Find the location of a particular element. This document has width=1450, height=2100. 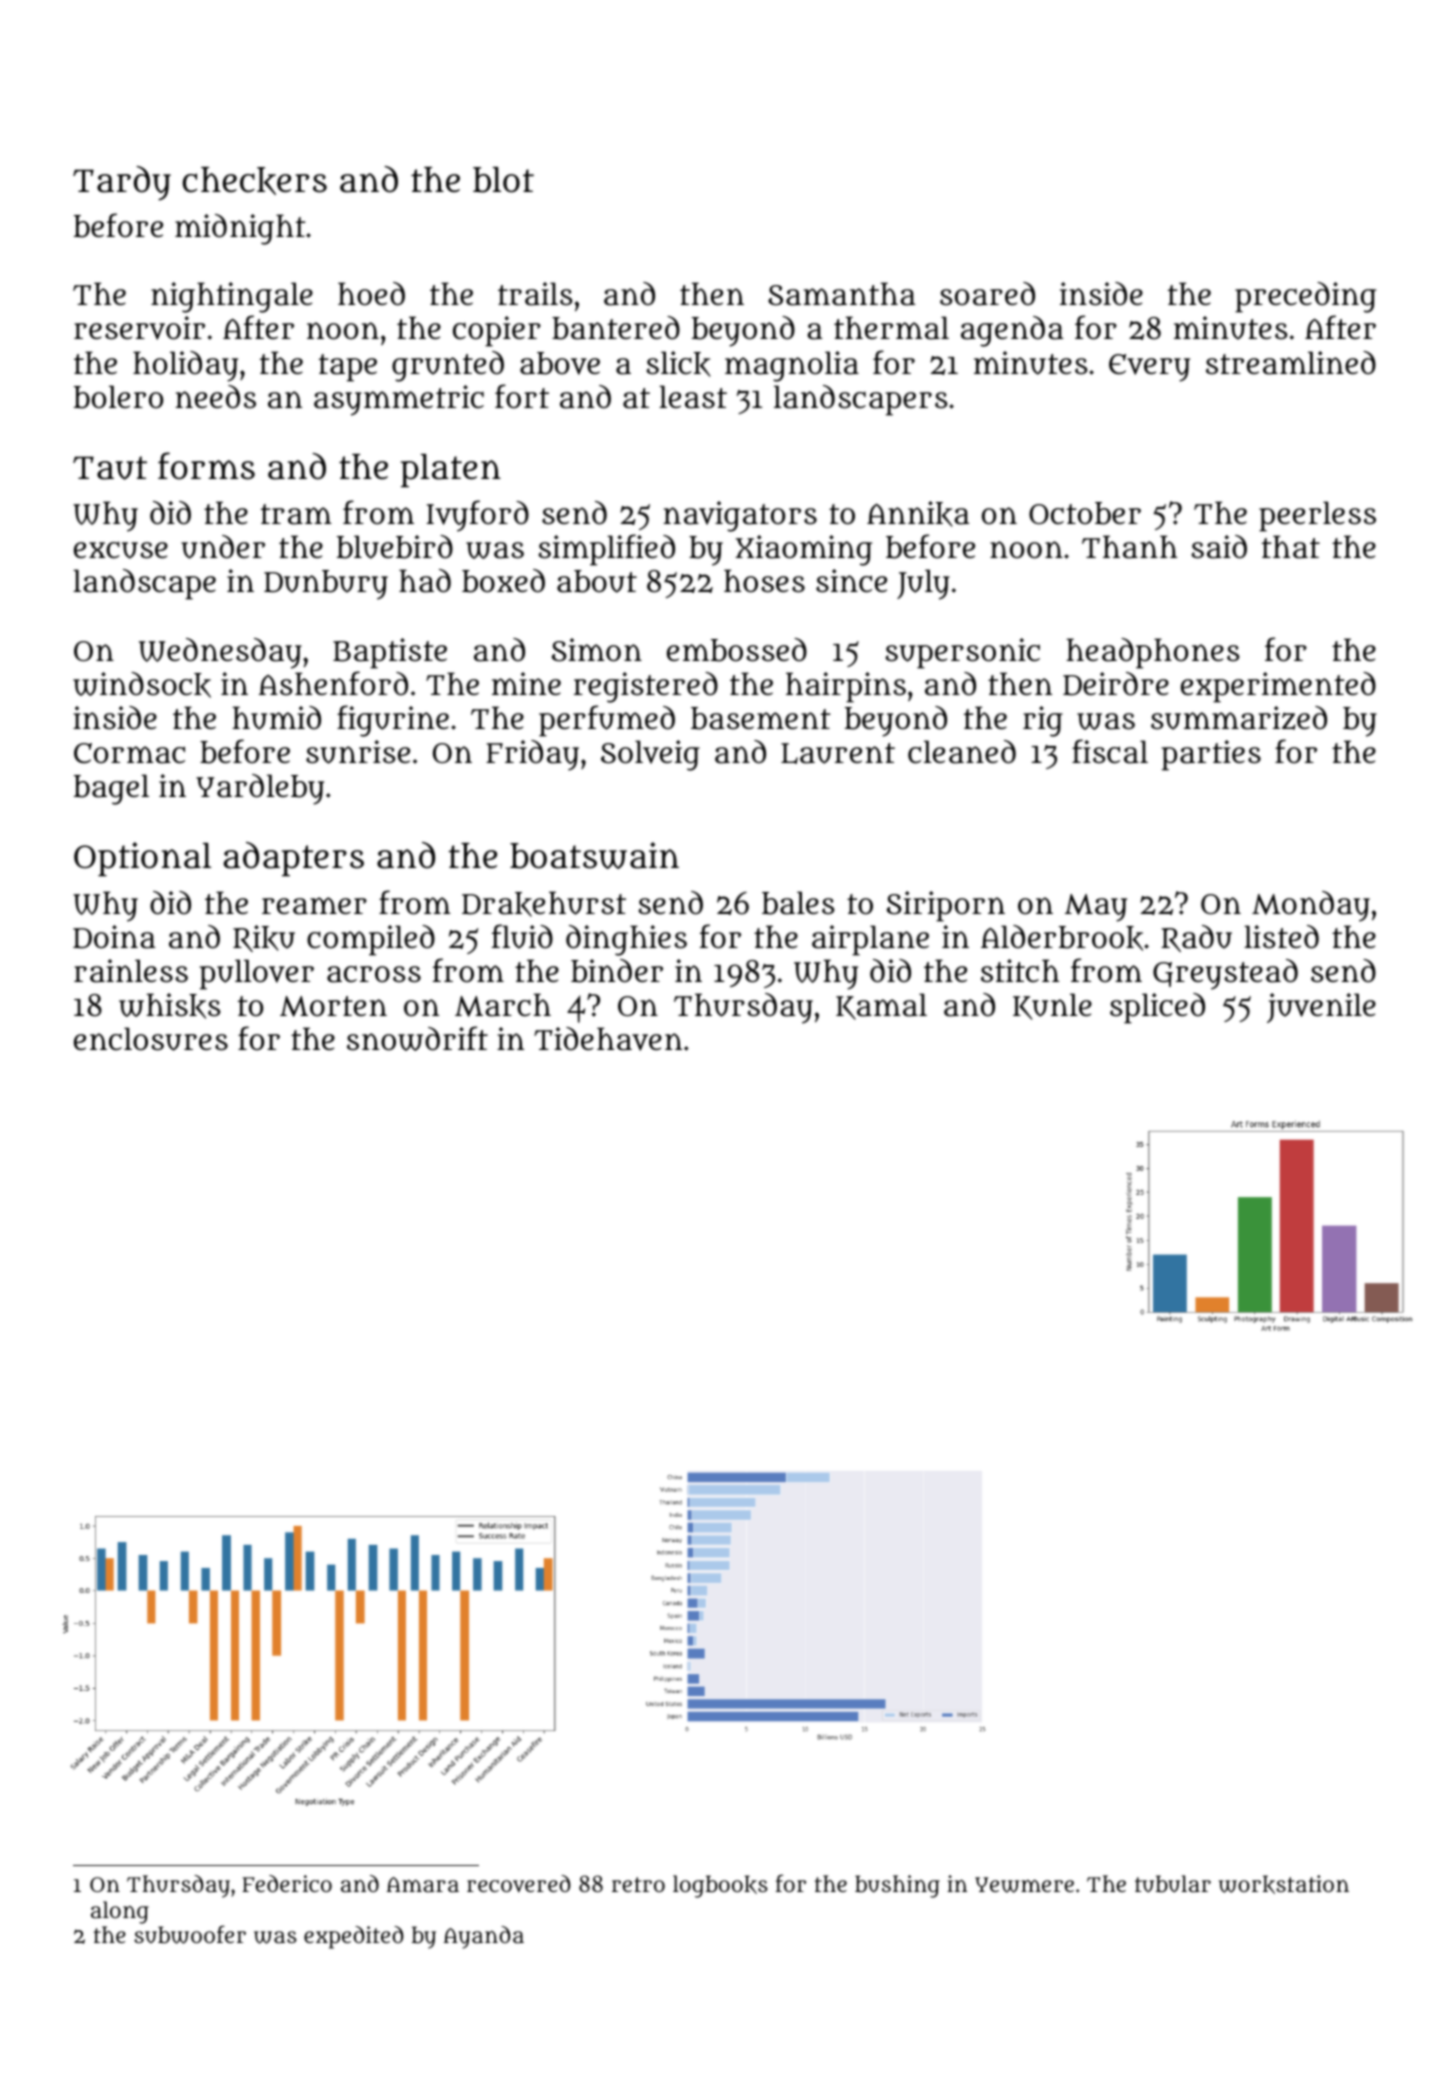

along is located at coordinates (120, 1912).
